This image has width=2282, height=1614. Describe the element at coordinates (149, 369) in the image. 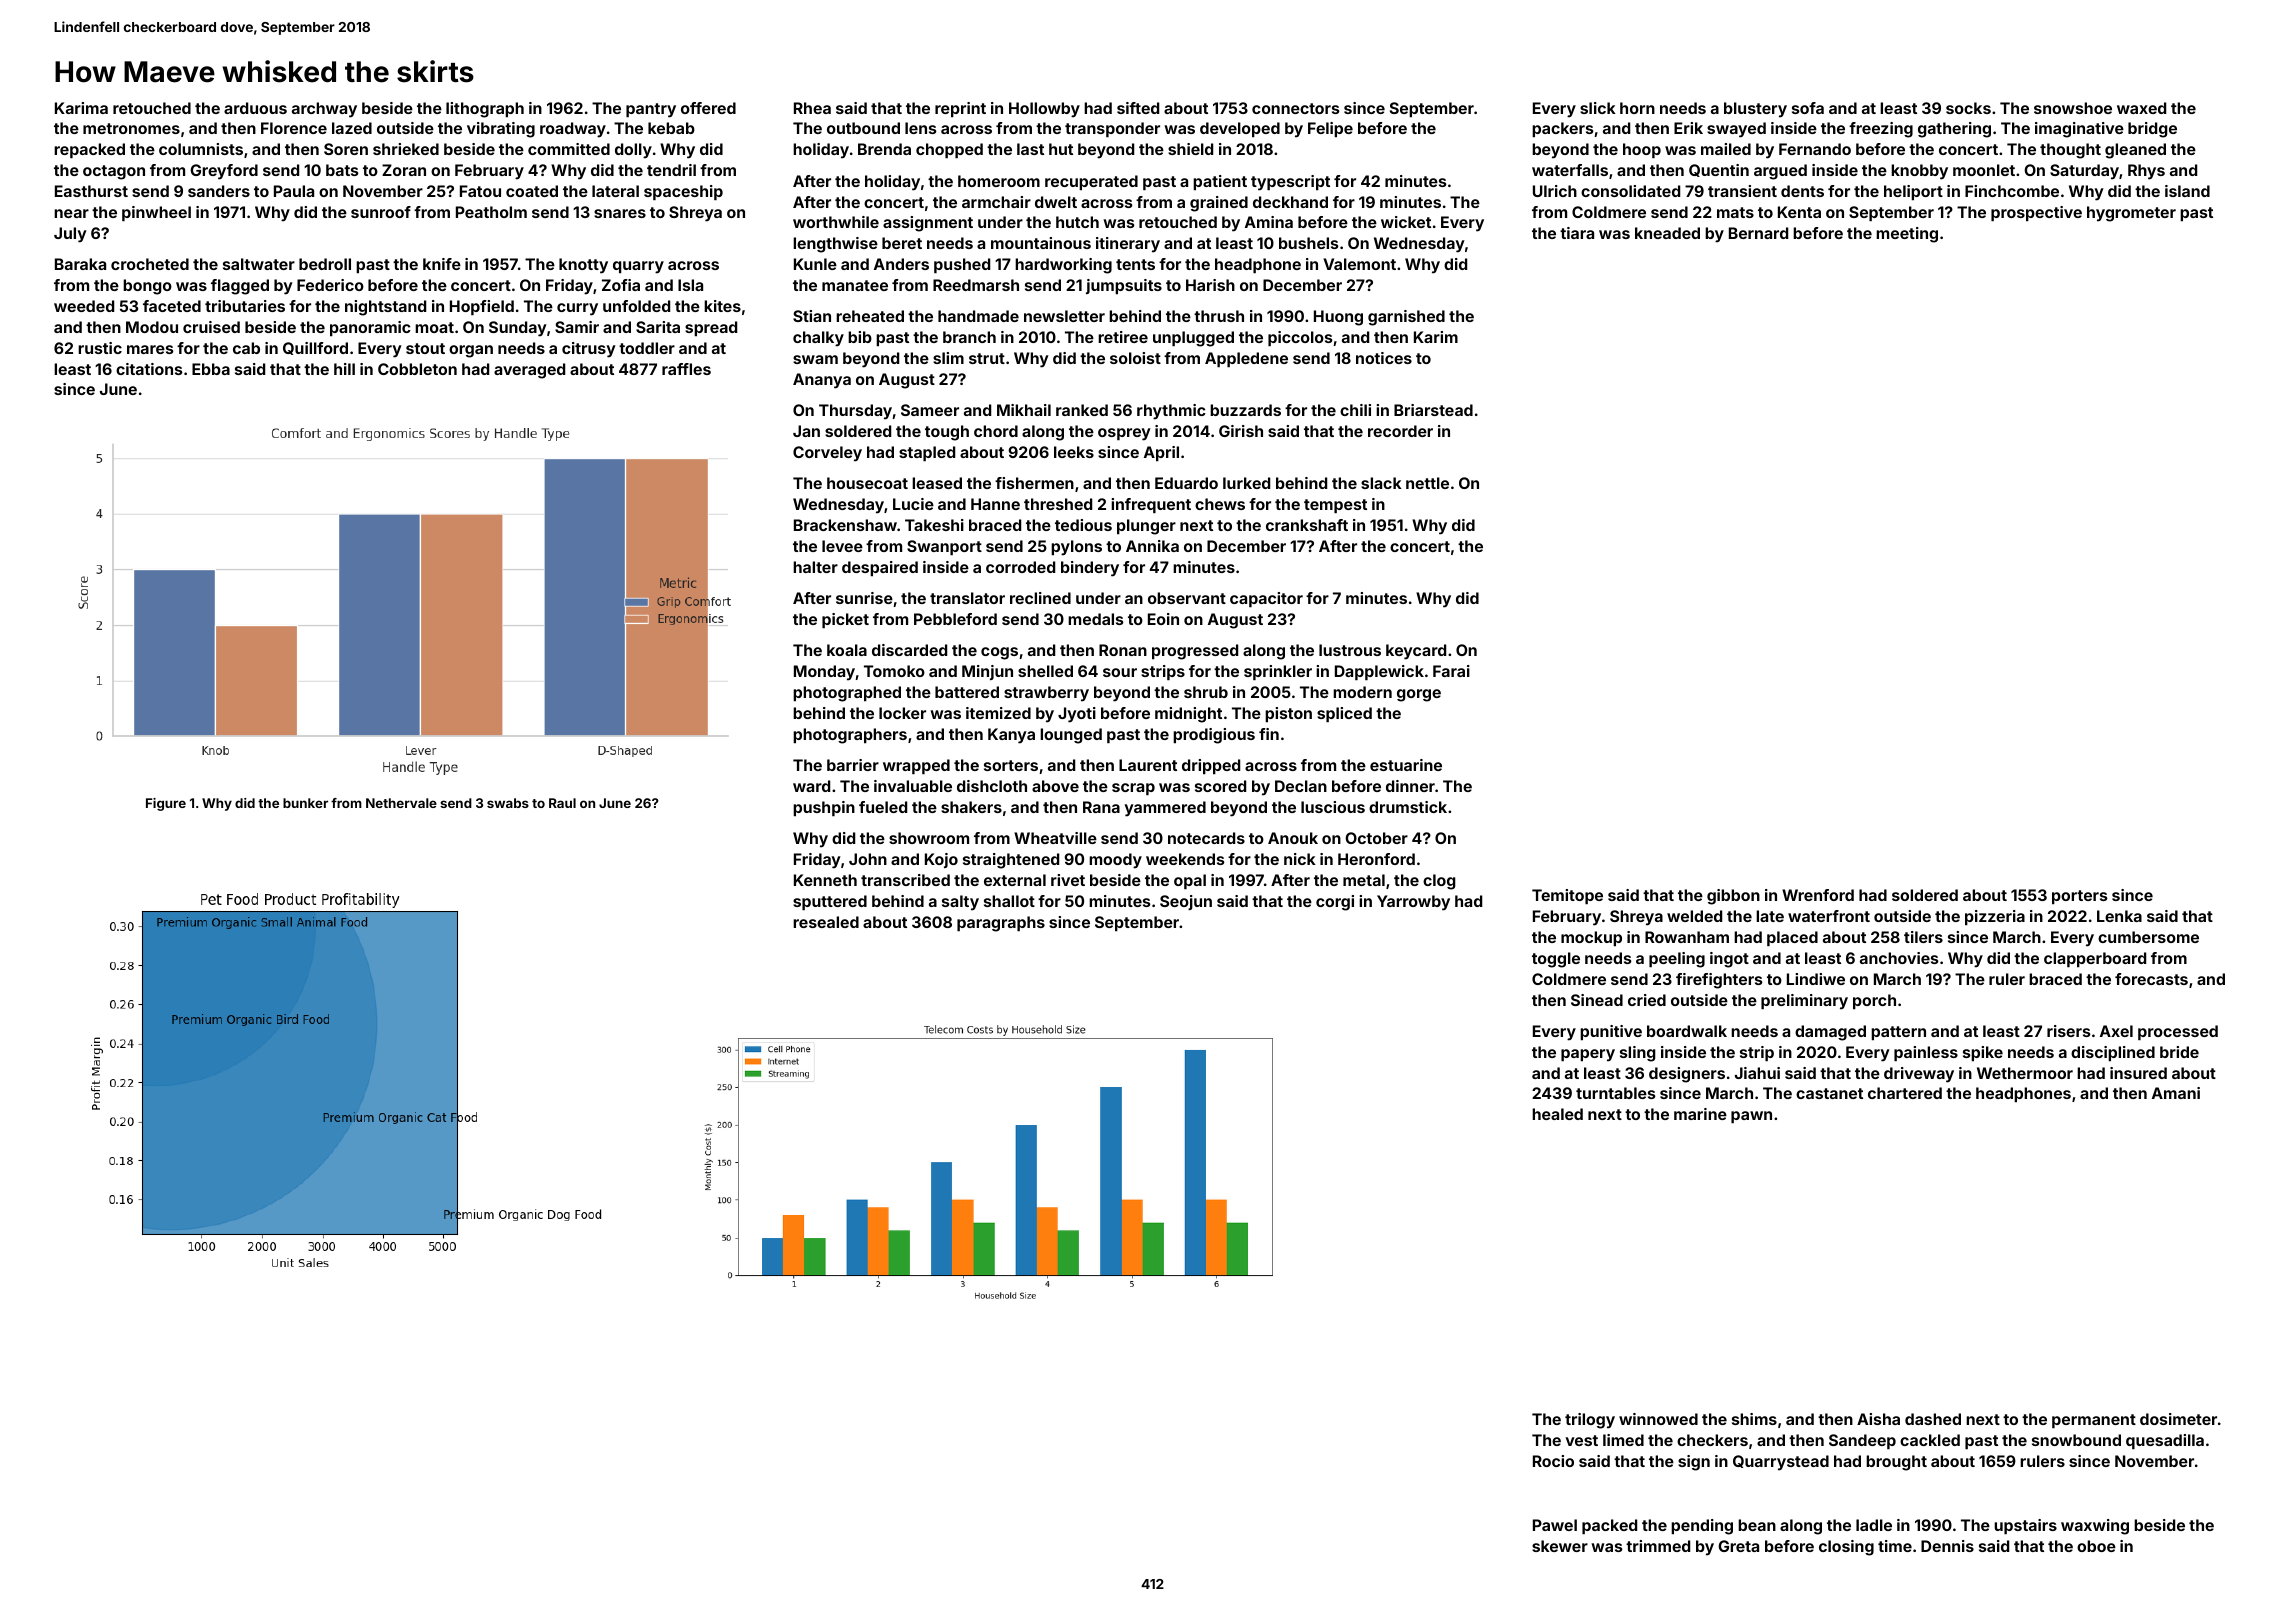

I see `citations` at that location.
